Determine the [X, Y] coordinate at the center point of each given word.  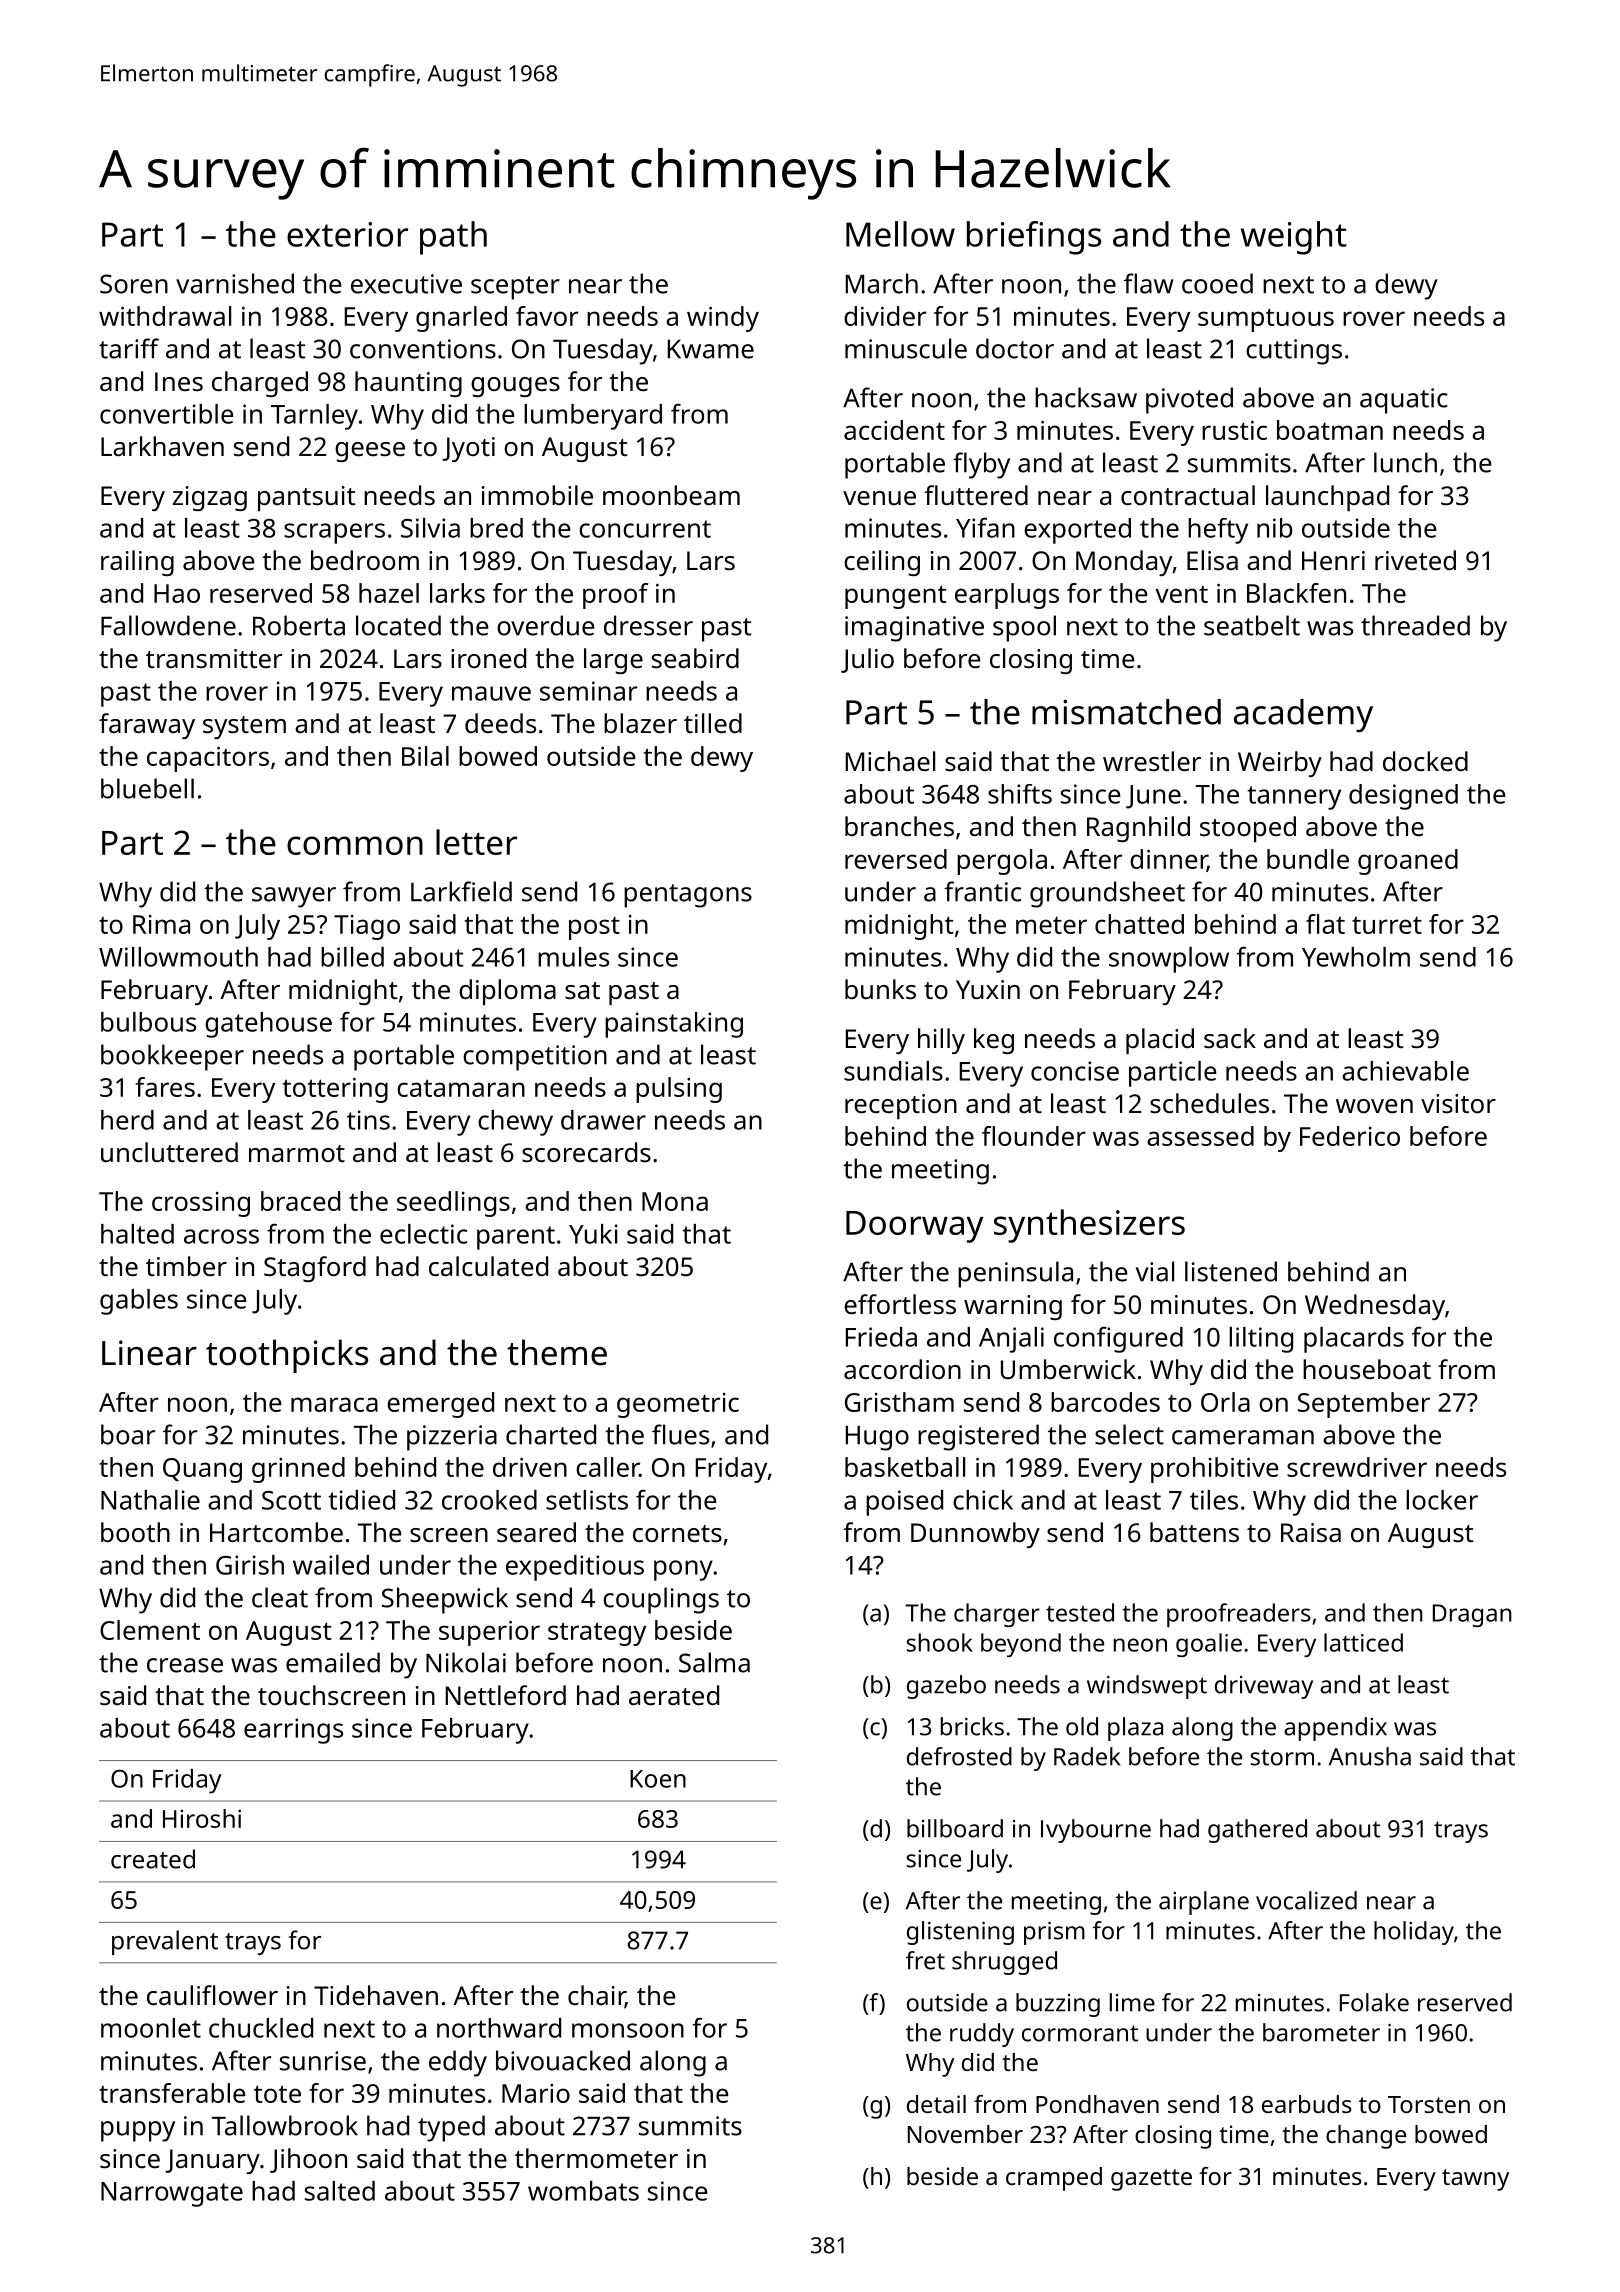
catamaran [461, 1088]
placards [1354, 1340]
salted [340, 2191]
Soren [134, 284]
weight [1294, 238]
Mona [675, 1201]
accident [894, 430]
